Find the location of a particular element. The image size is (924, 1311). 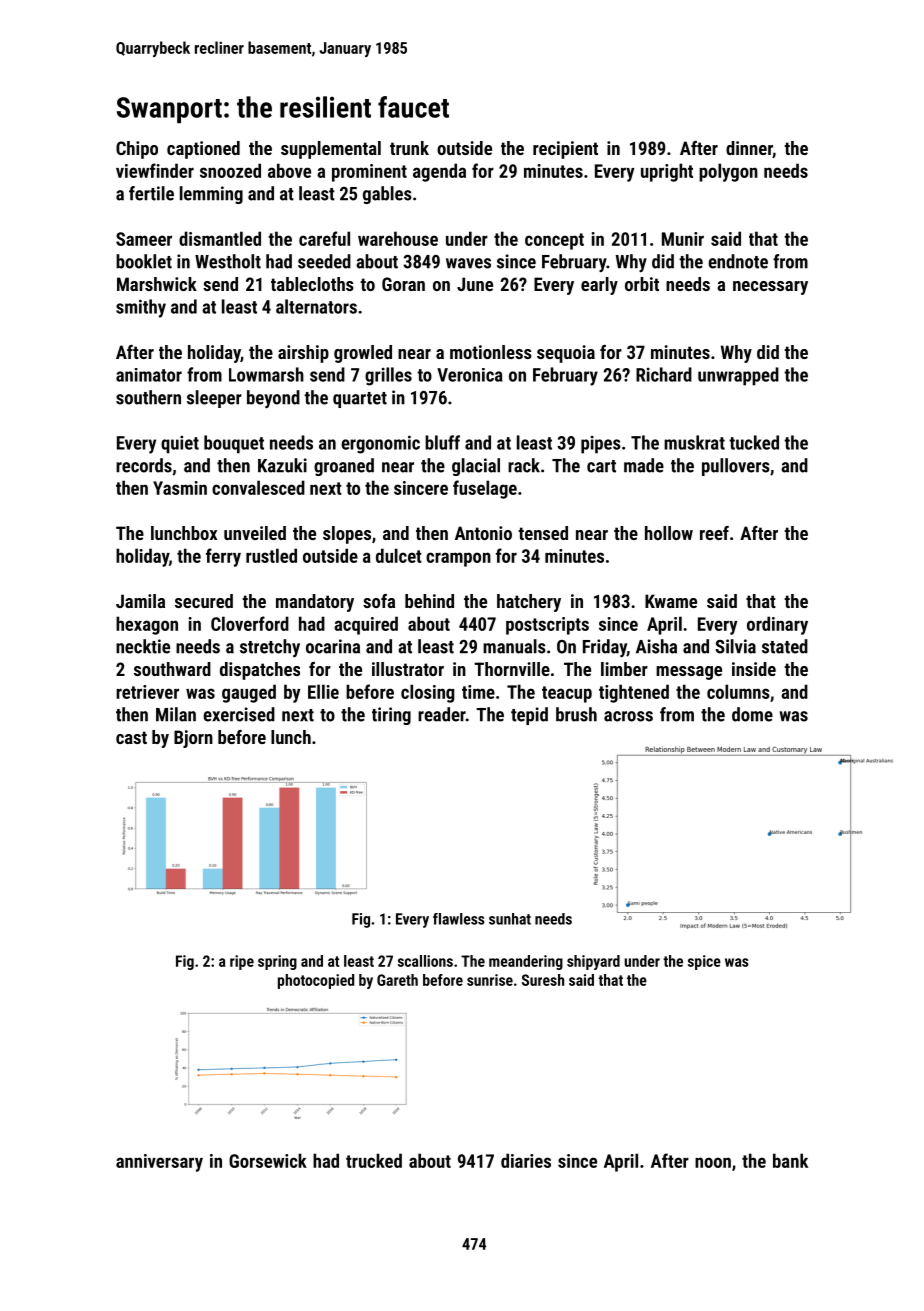

Richard is located at coordinates (664, 374).
